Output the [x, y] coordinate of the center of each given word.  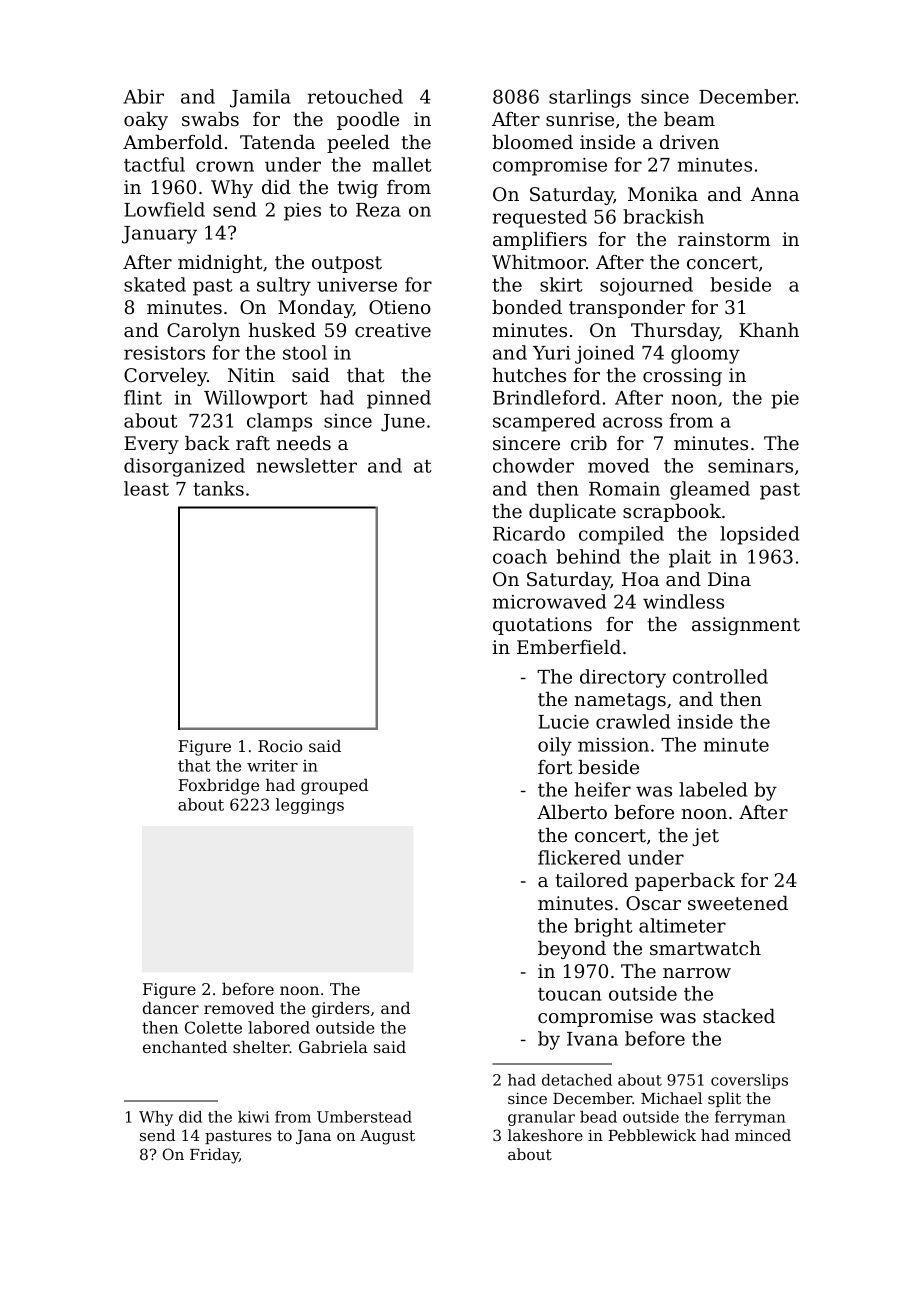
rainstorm [724, 239]
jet [705, 837]
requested [540, 218]
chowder [533, 465]
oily [555, 746]
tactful [154, 164]
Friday [214, 1156]
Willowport [256, 399]
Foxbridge [218, 787]
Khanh [769, 330]
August [387, 1137]
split [724, 1099]
